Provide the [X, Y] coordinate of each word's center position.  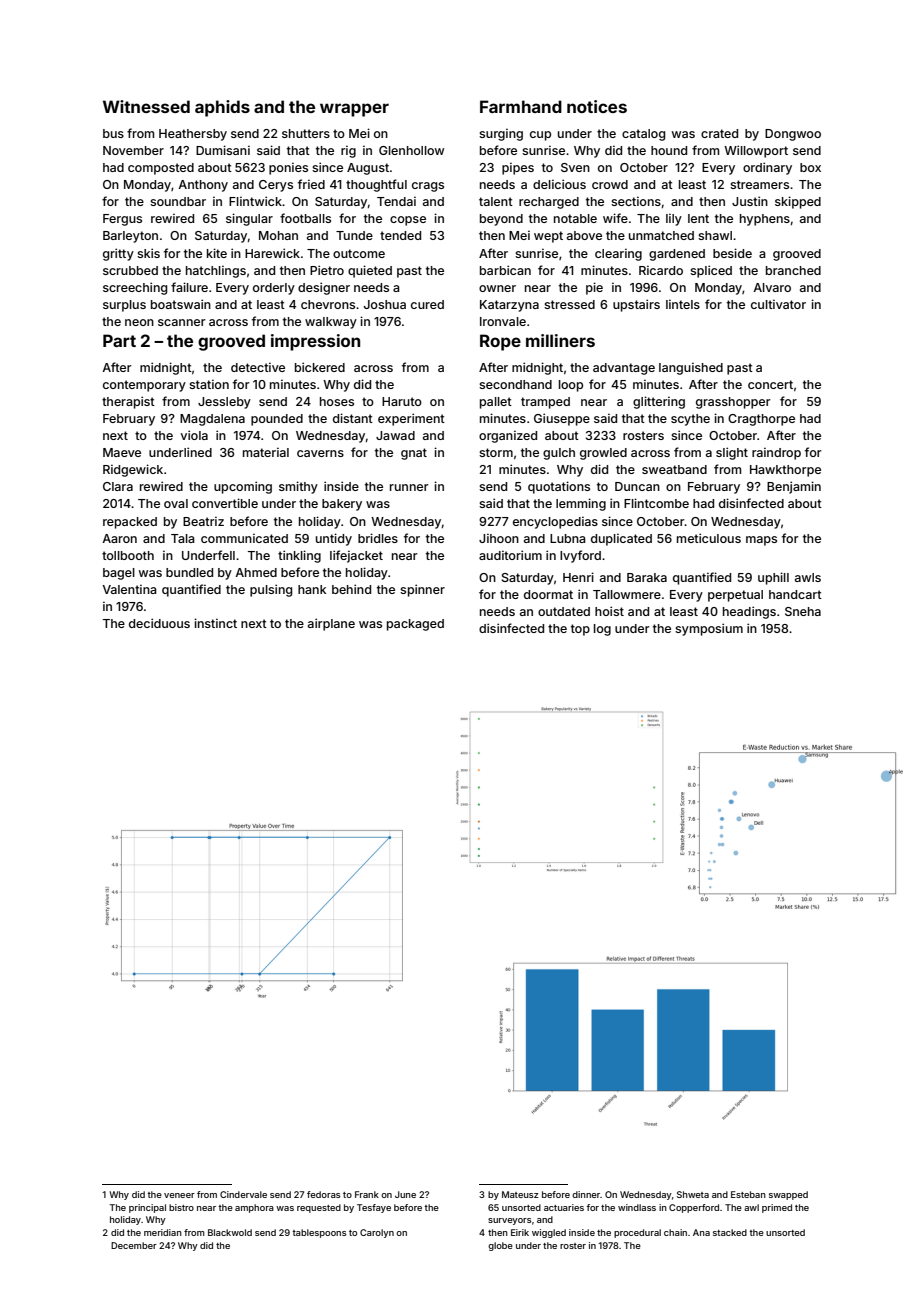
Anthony [203, 186]
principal [147, 1208]
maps [761, 541]
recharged [549, 203]
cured [427, 304]
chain [675, 1232]
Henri [578, 577]
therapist [128, 402]
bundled [189, 572]
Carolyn [377, 1233]
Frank [367, 1194]
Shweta [693, 1194]
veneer [179, 1195]
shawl [715, 235]
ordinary [767, 168]
